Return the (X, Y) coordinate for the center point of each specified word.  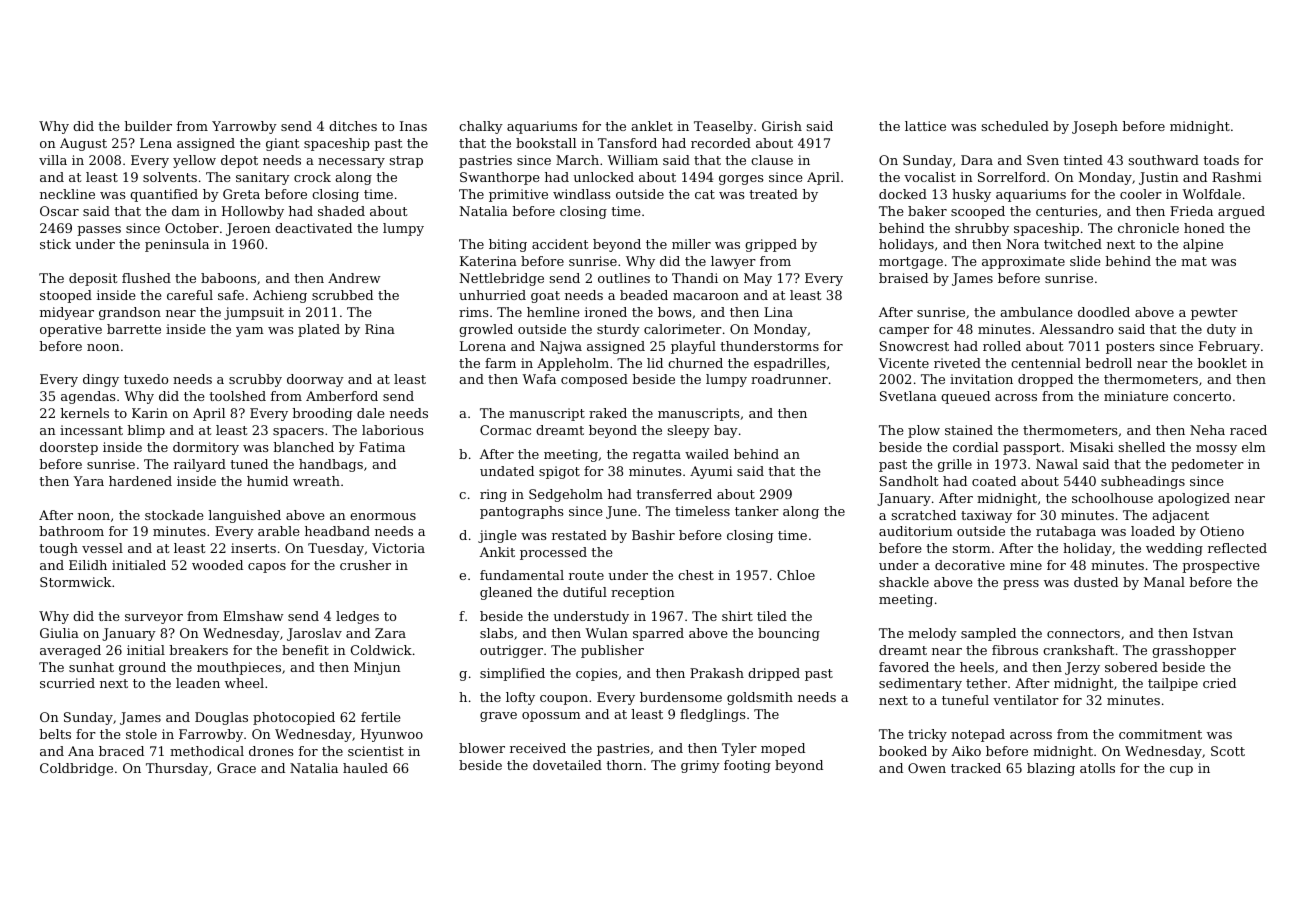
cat (705, 194)
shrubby (982, 229)
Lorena (483, 346)
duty (1221, 330)
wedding (1174, 549)
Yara (89, 481)
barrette (134, 329)
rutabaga (1066, 532)
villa (53, 160)
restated (579, 535)
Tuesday (336, 549)
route (586, 575)
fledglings (713, 715)
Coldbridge (76, 769)
